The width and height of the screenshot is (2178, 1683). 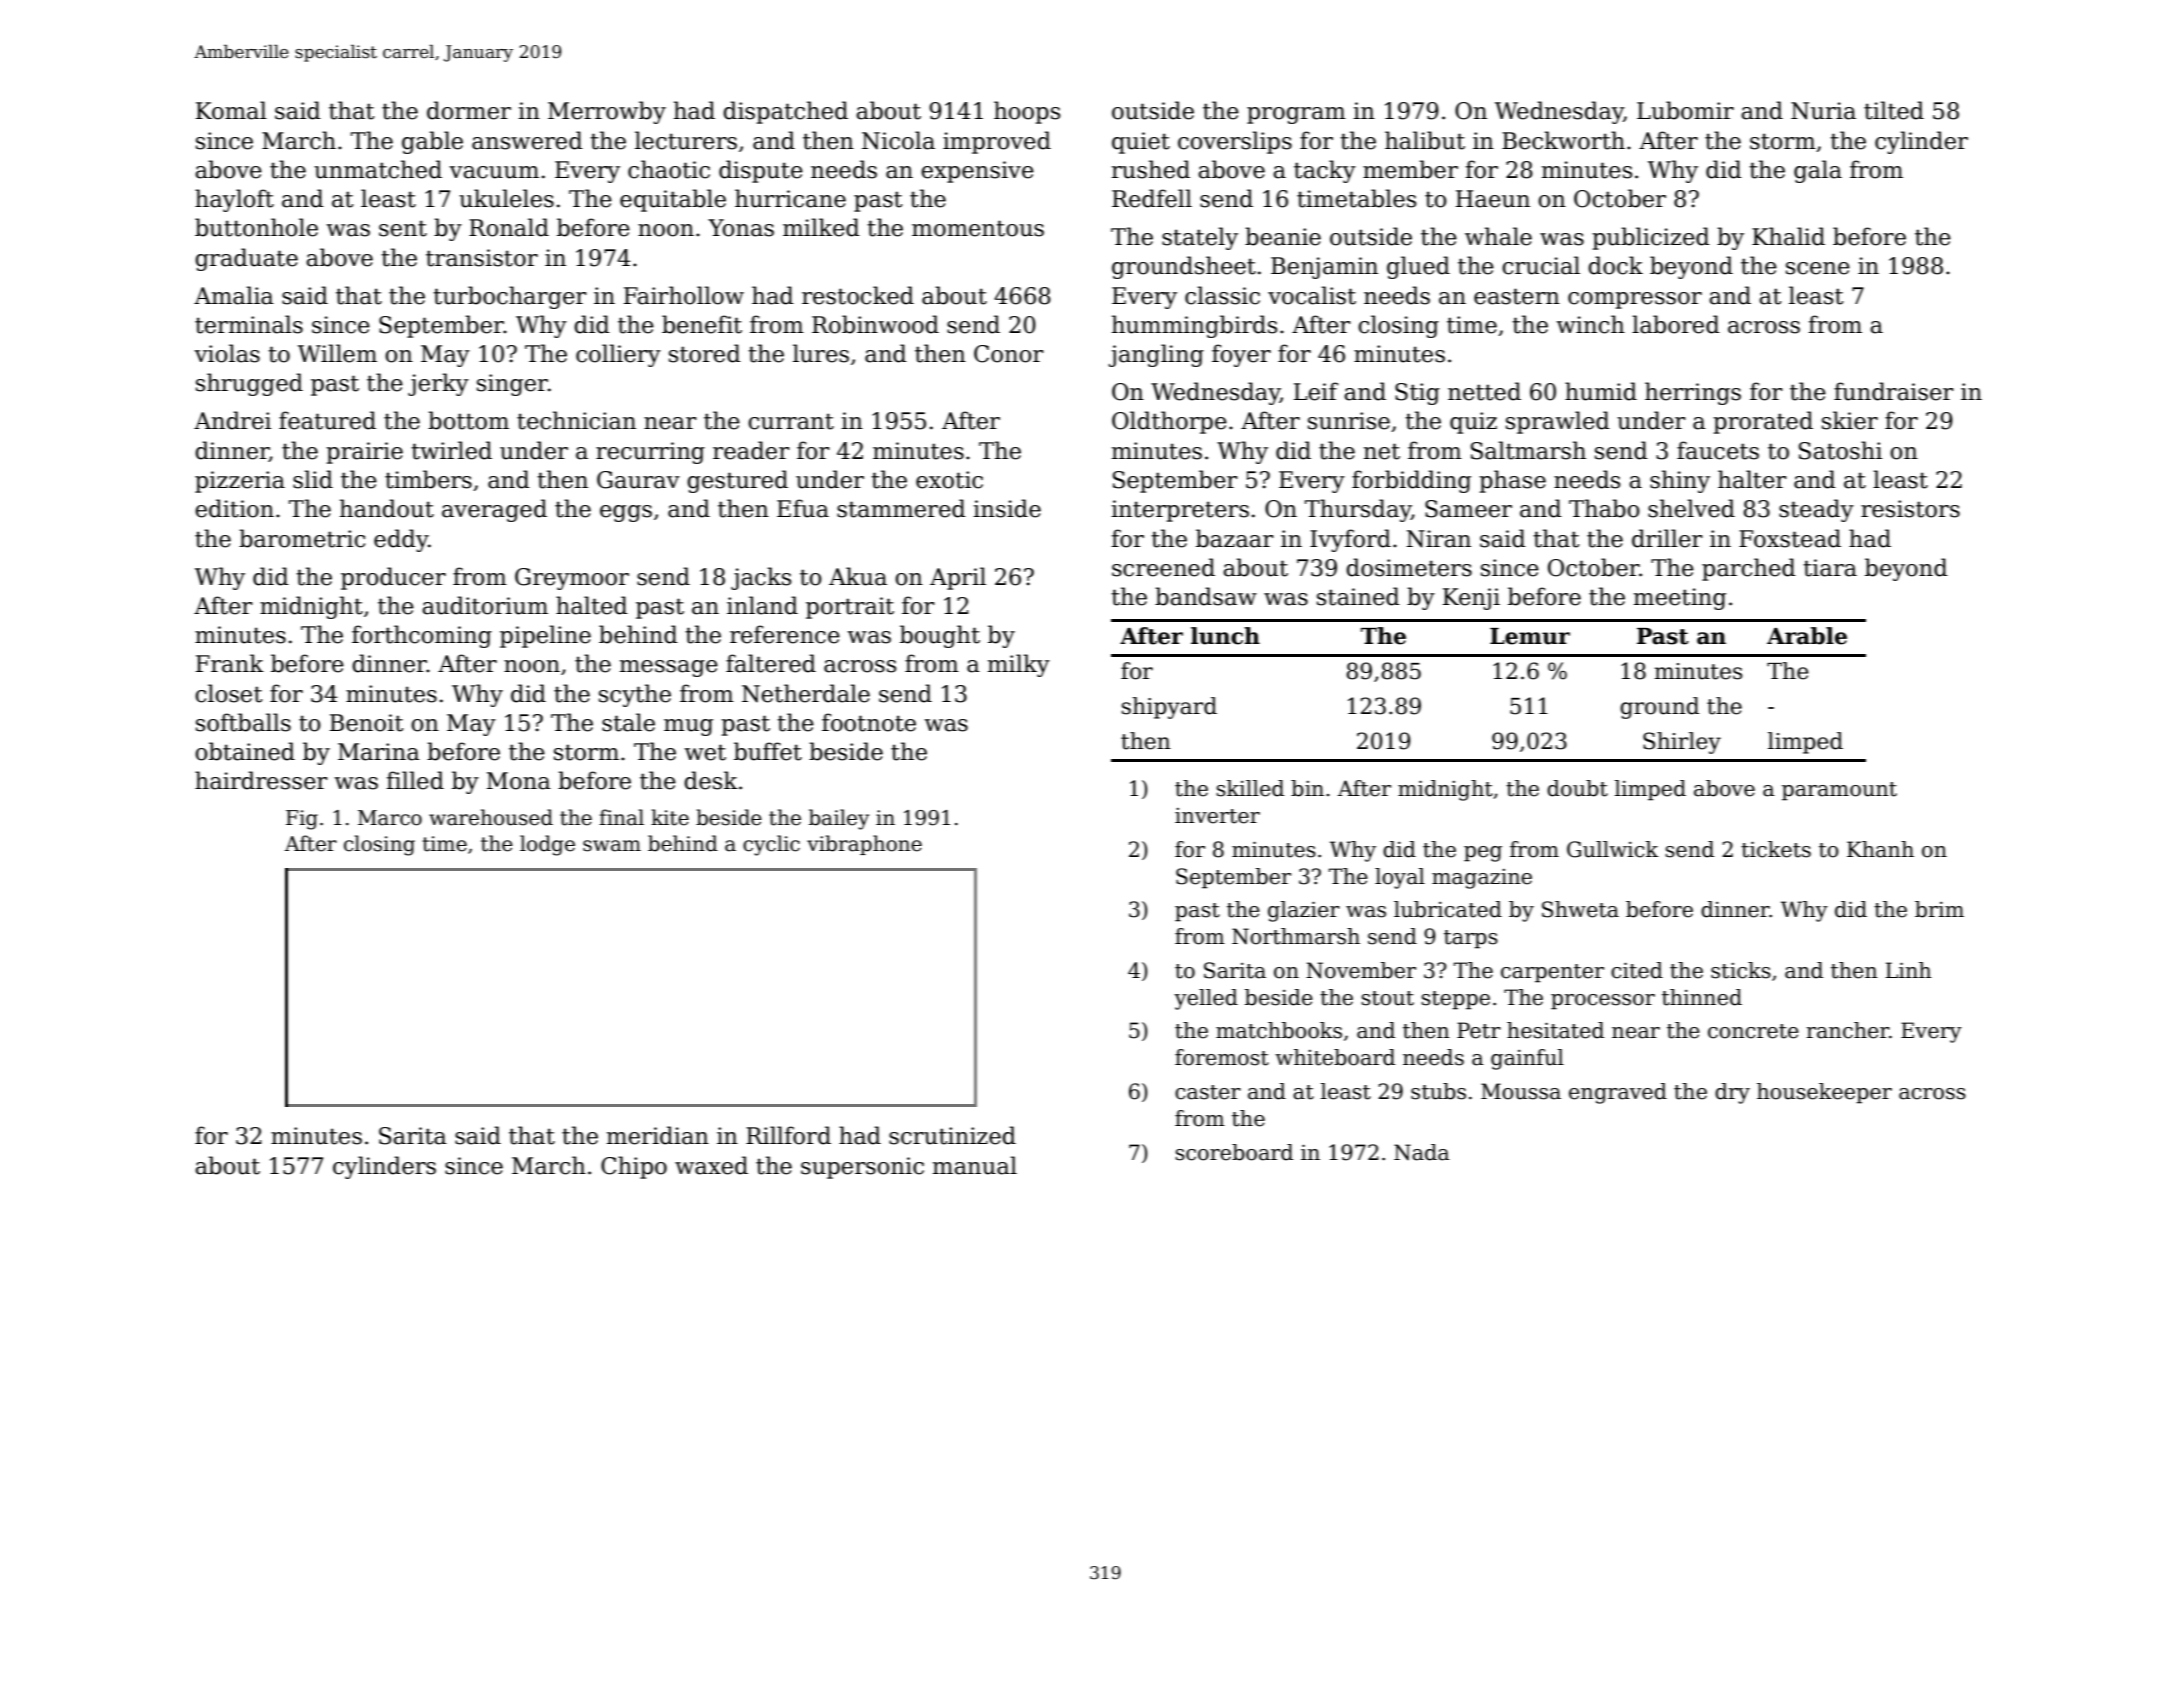 What do you see at coordinates (1422, 1152) in the screenshot?
I see `Nada` at bounding box center [1422, 1152].
